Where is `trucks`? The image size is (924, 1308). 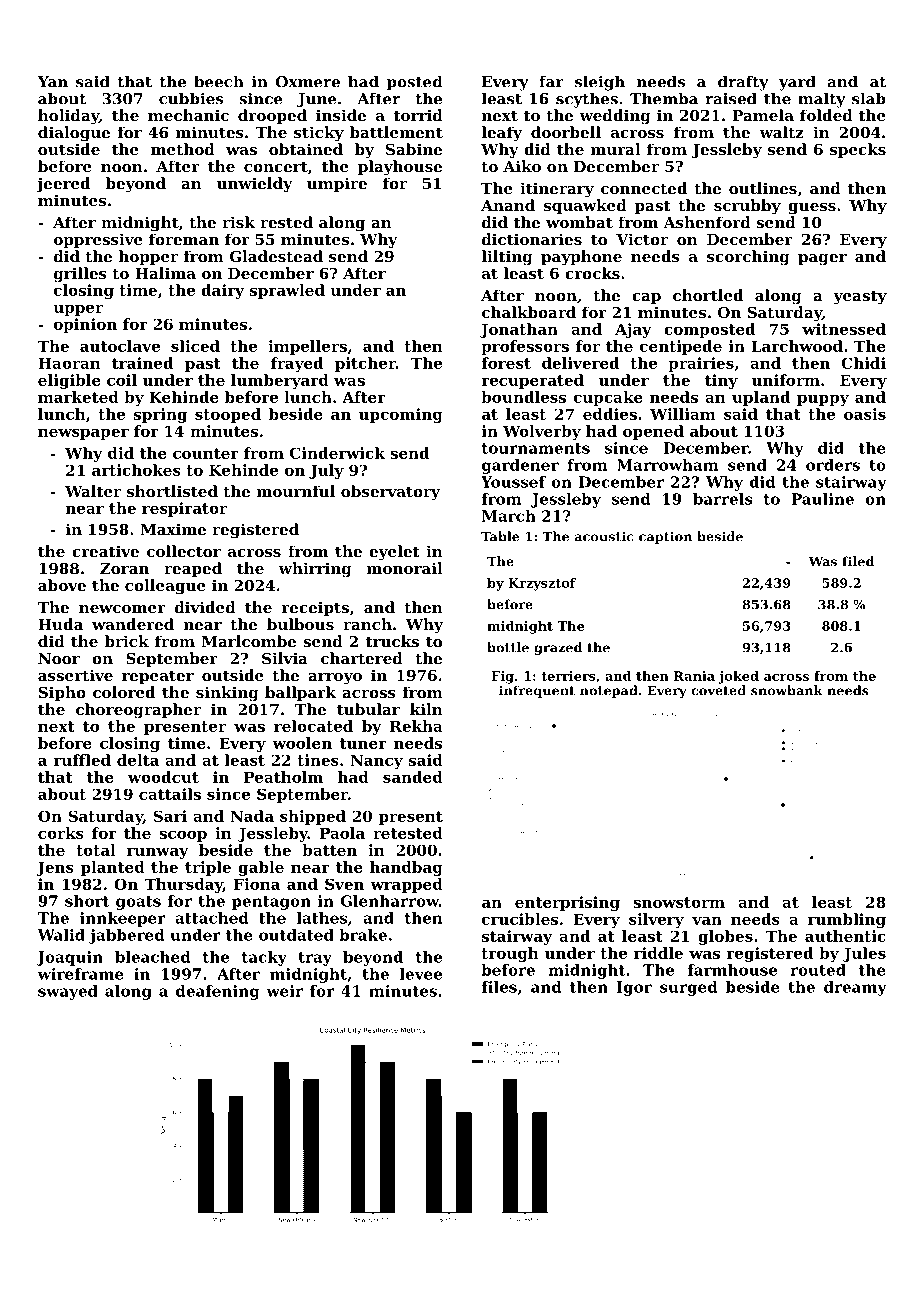
trucks is located at coordinates (392, 641).
